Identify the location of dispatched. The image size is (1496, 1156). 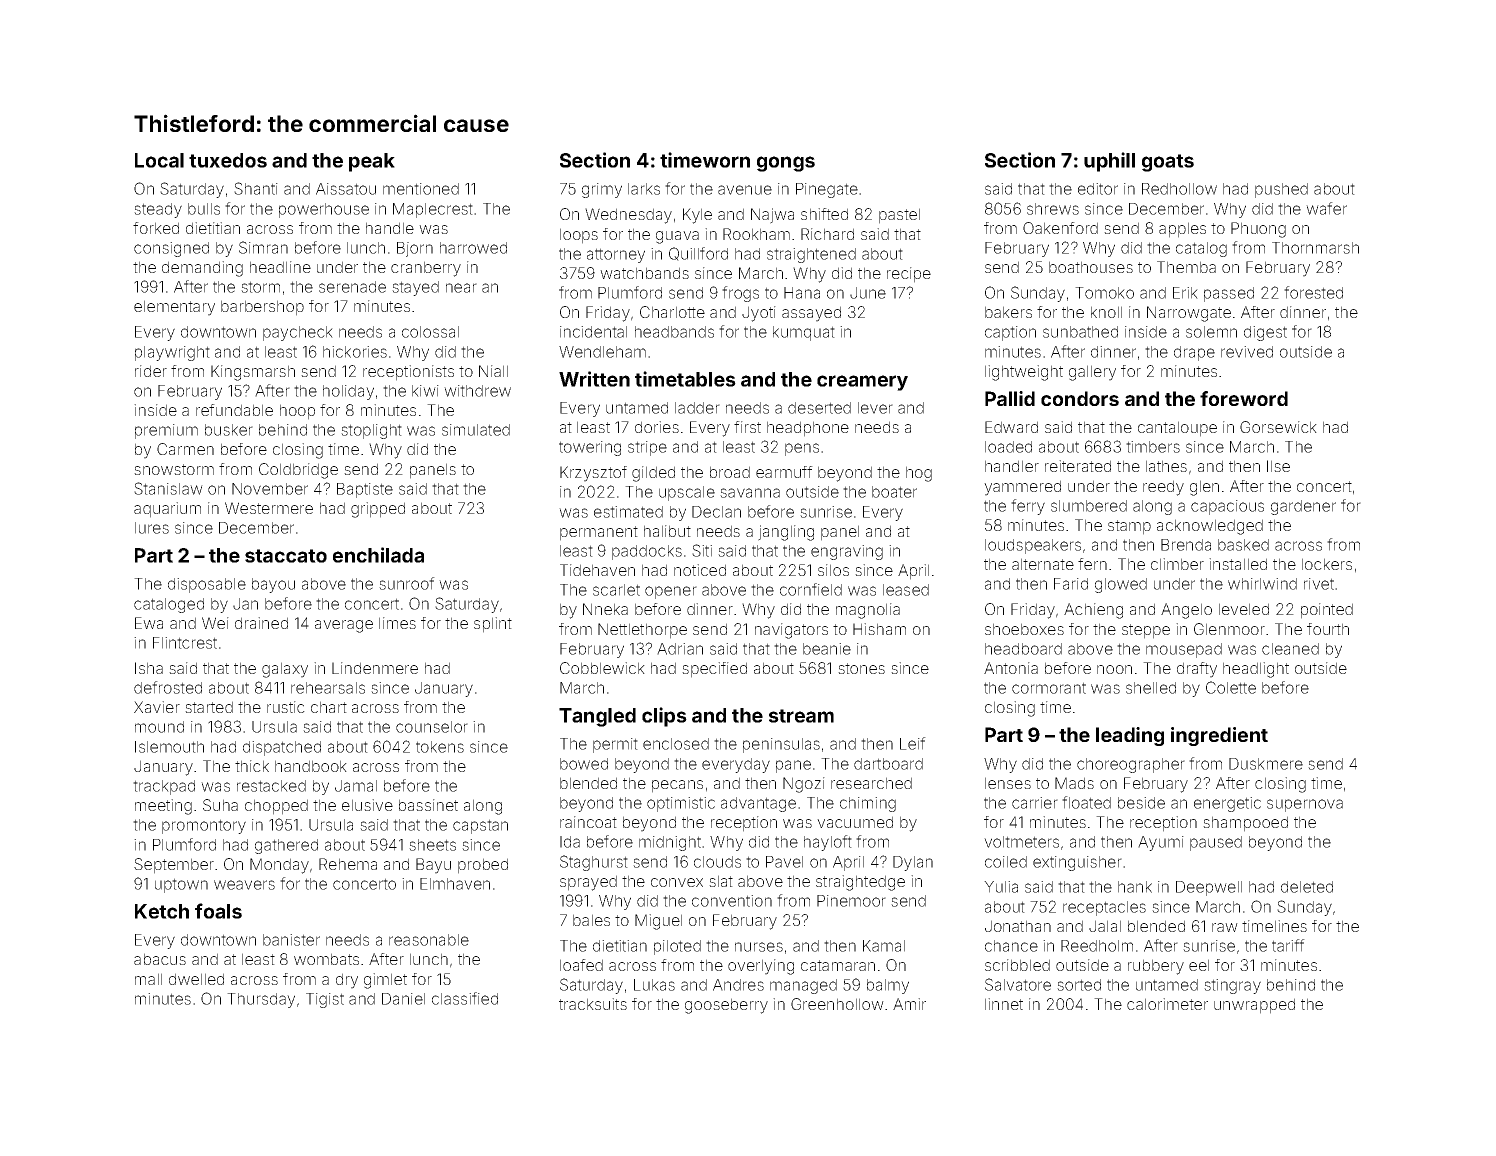
(282, 748).
